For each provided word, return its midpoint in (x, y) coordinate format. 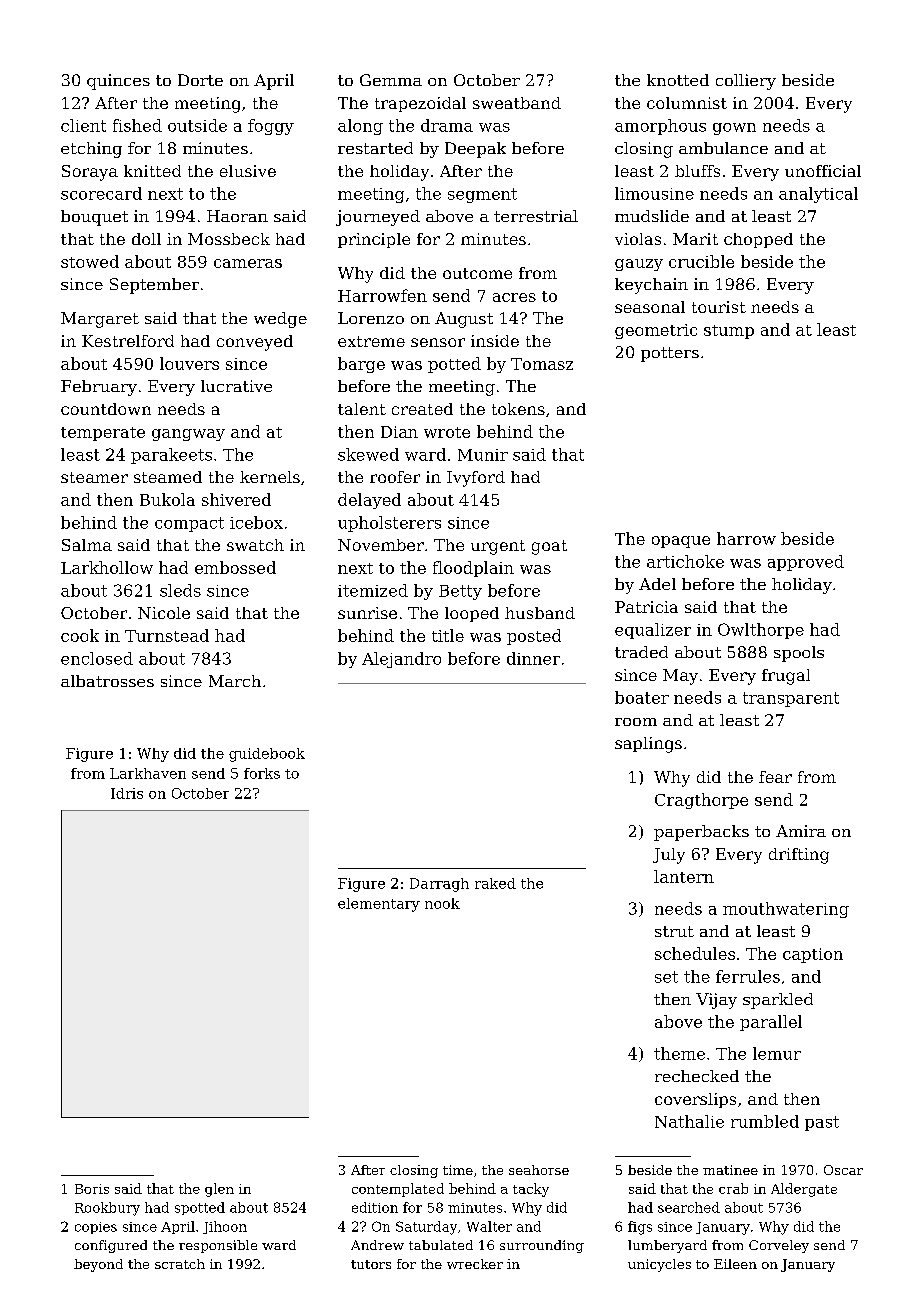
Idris (127, 793)
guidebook (267, 755)
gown (734, 129)
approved (806, 563)
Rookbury (107, 1209)
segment (482, 195)
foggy (271, 127)
